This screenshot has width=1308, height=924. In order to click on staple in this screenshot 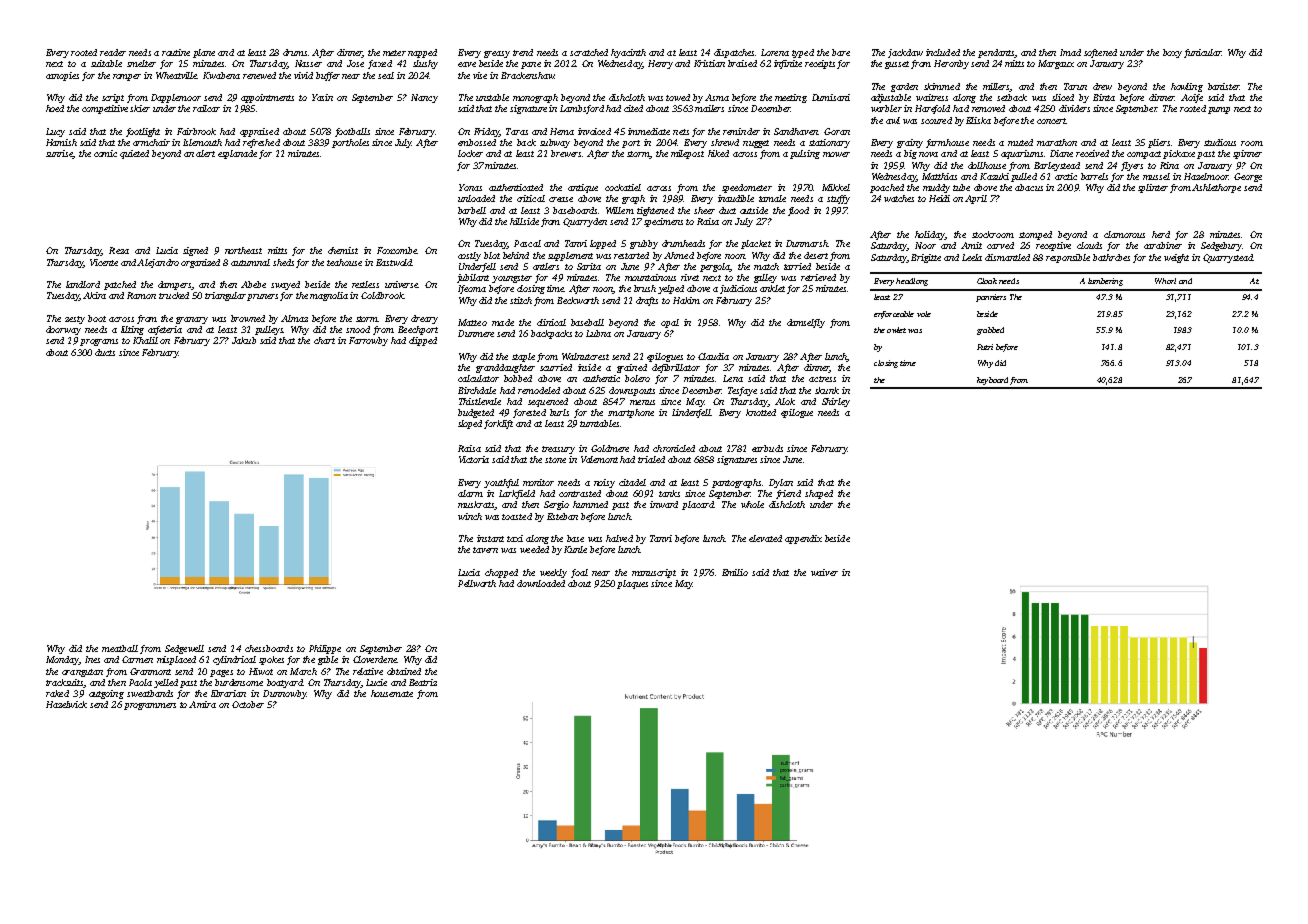, I will do `click(523, 357)`.
